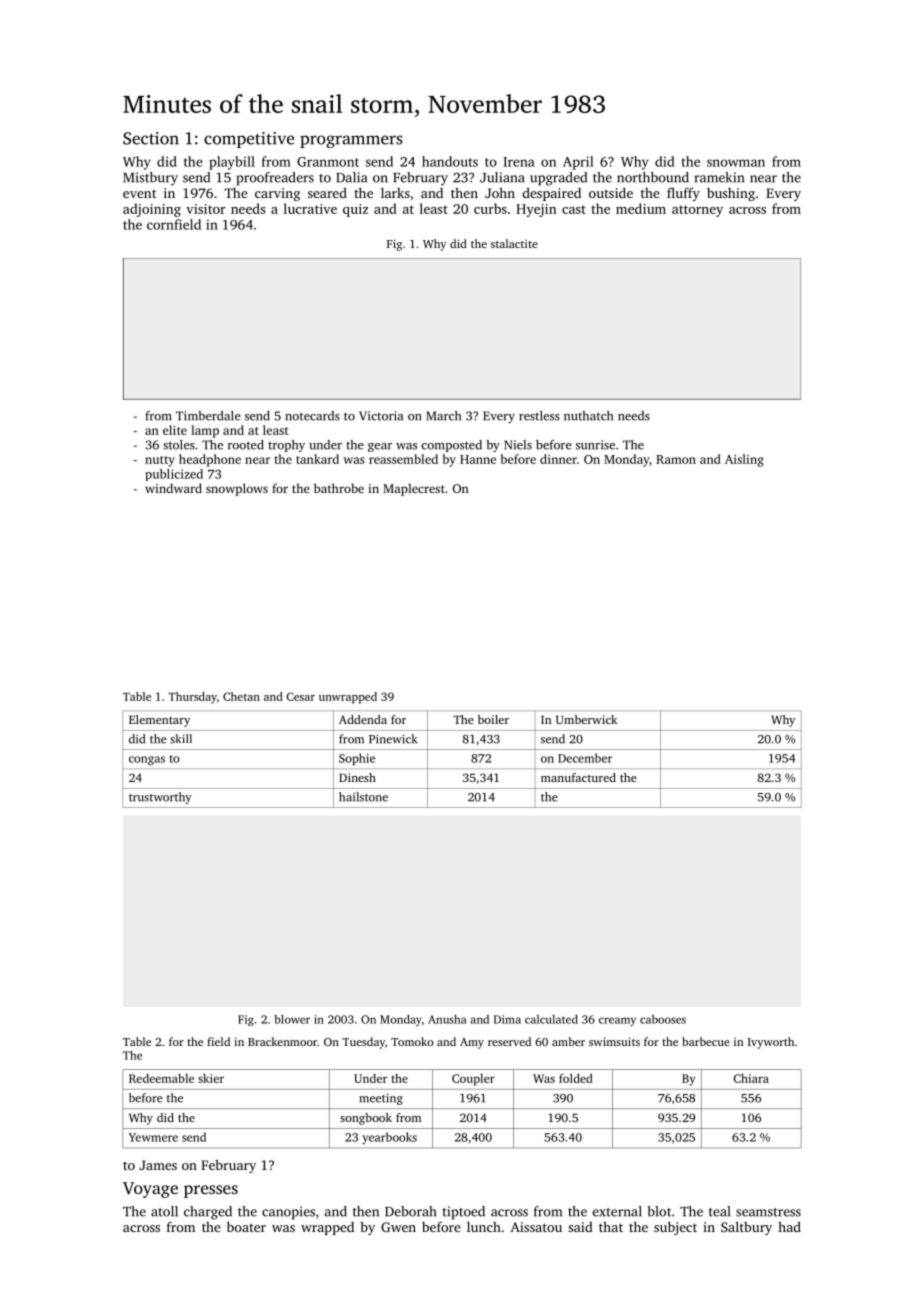 The height and width of the screenshot is (1308, 924). Describe the element at coordinates (558, 459) in the screenshot. I see `dinner` at that location.
